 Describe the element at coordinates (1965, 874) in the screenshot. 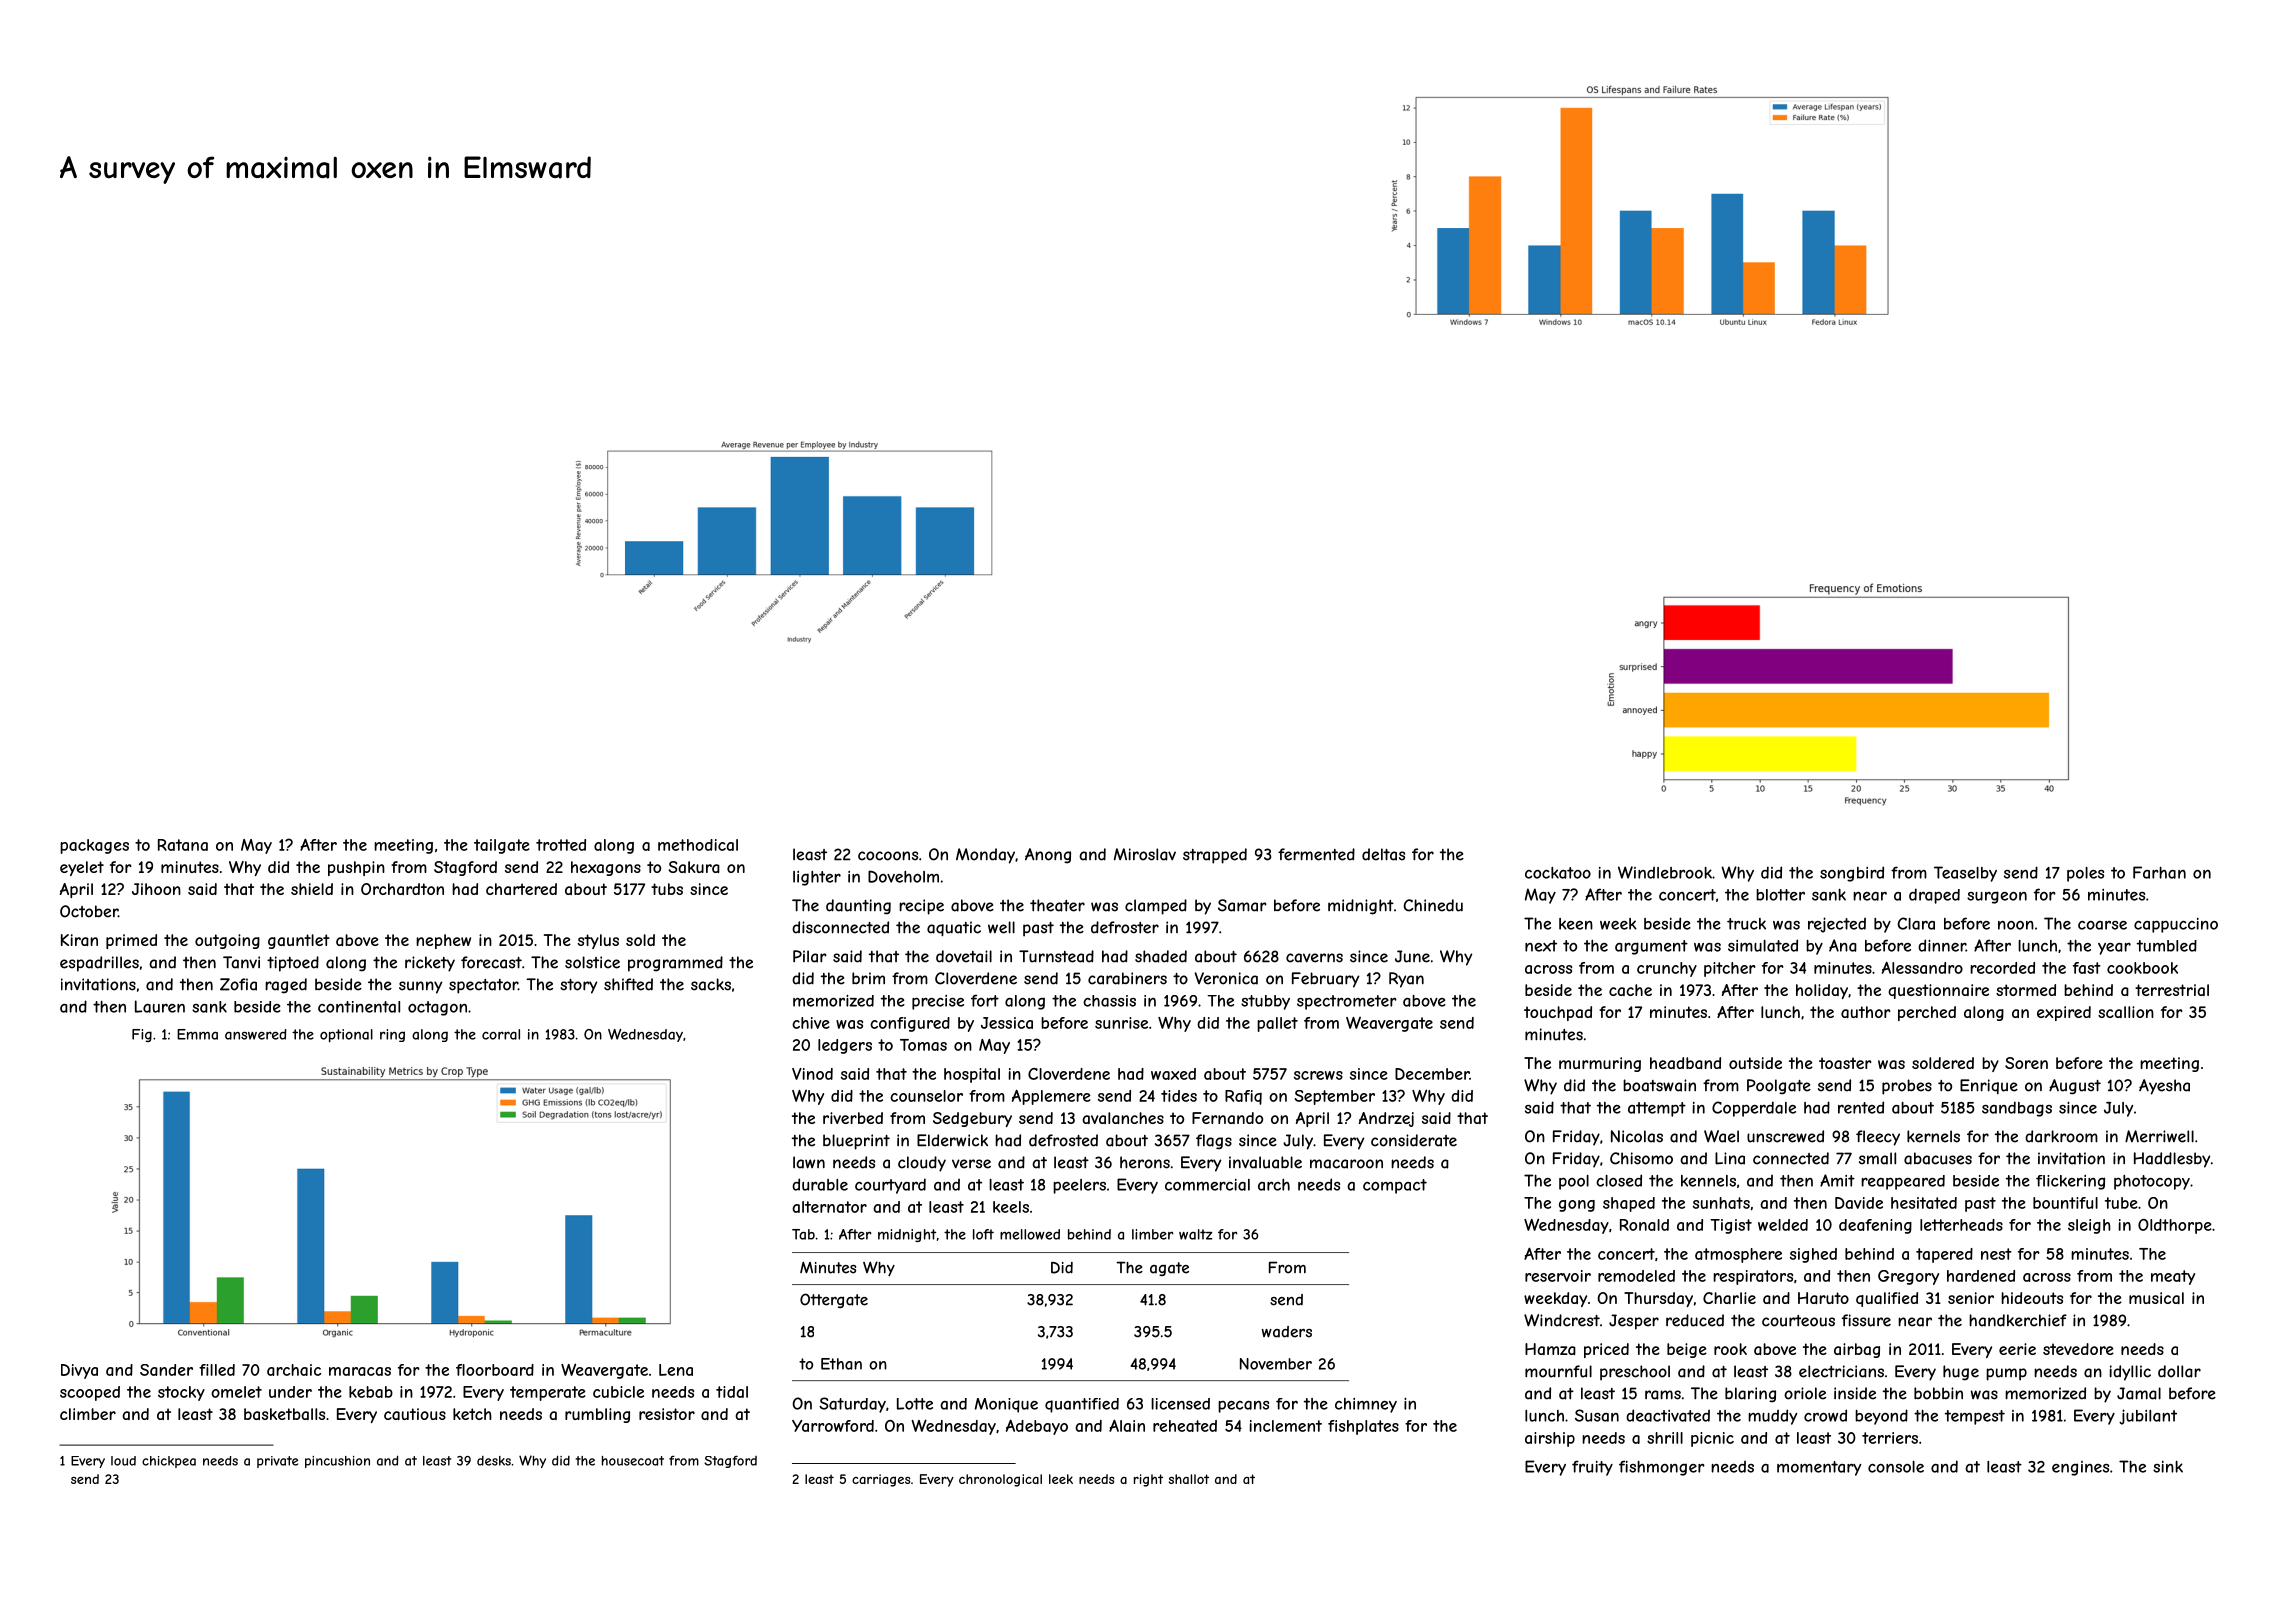

I see `Teaselby` at that location.
